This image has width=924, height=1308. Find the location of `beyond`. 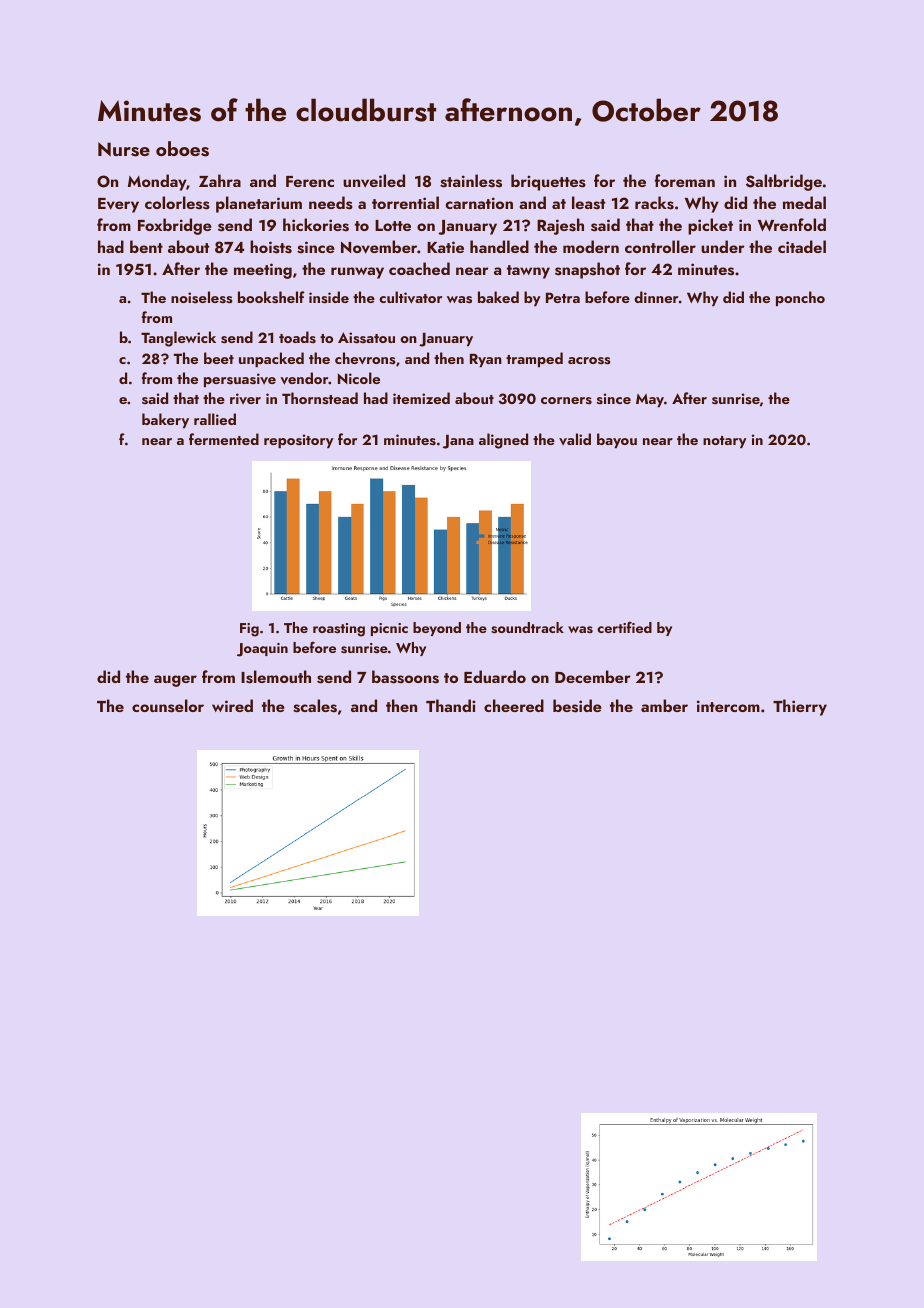

beyond is located at coordinates (437, 629).
